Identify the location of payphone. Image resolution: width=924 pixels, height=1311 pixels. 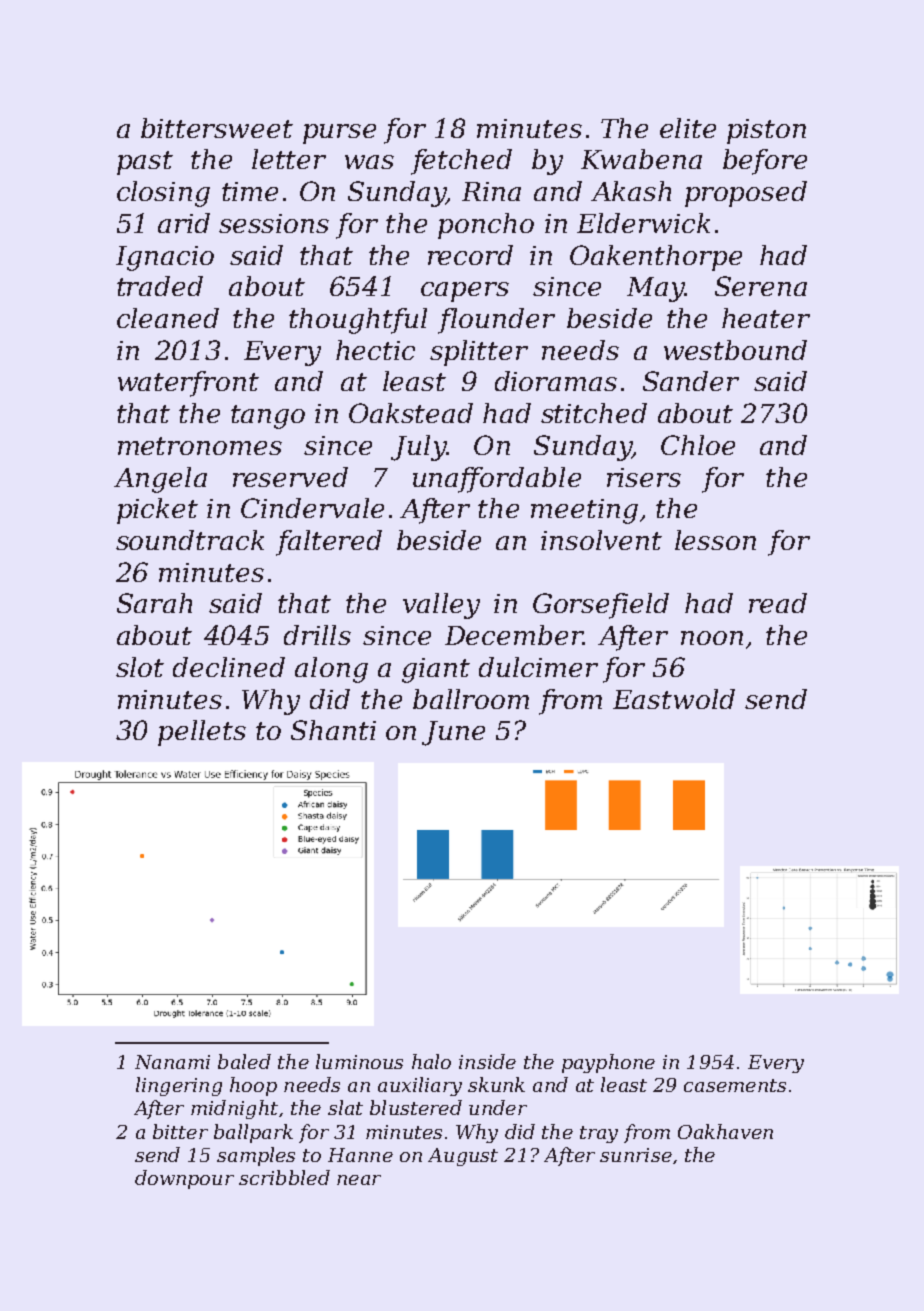
(608, 1063).
